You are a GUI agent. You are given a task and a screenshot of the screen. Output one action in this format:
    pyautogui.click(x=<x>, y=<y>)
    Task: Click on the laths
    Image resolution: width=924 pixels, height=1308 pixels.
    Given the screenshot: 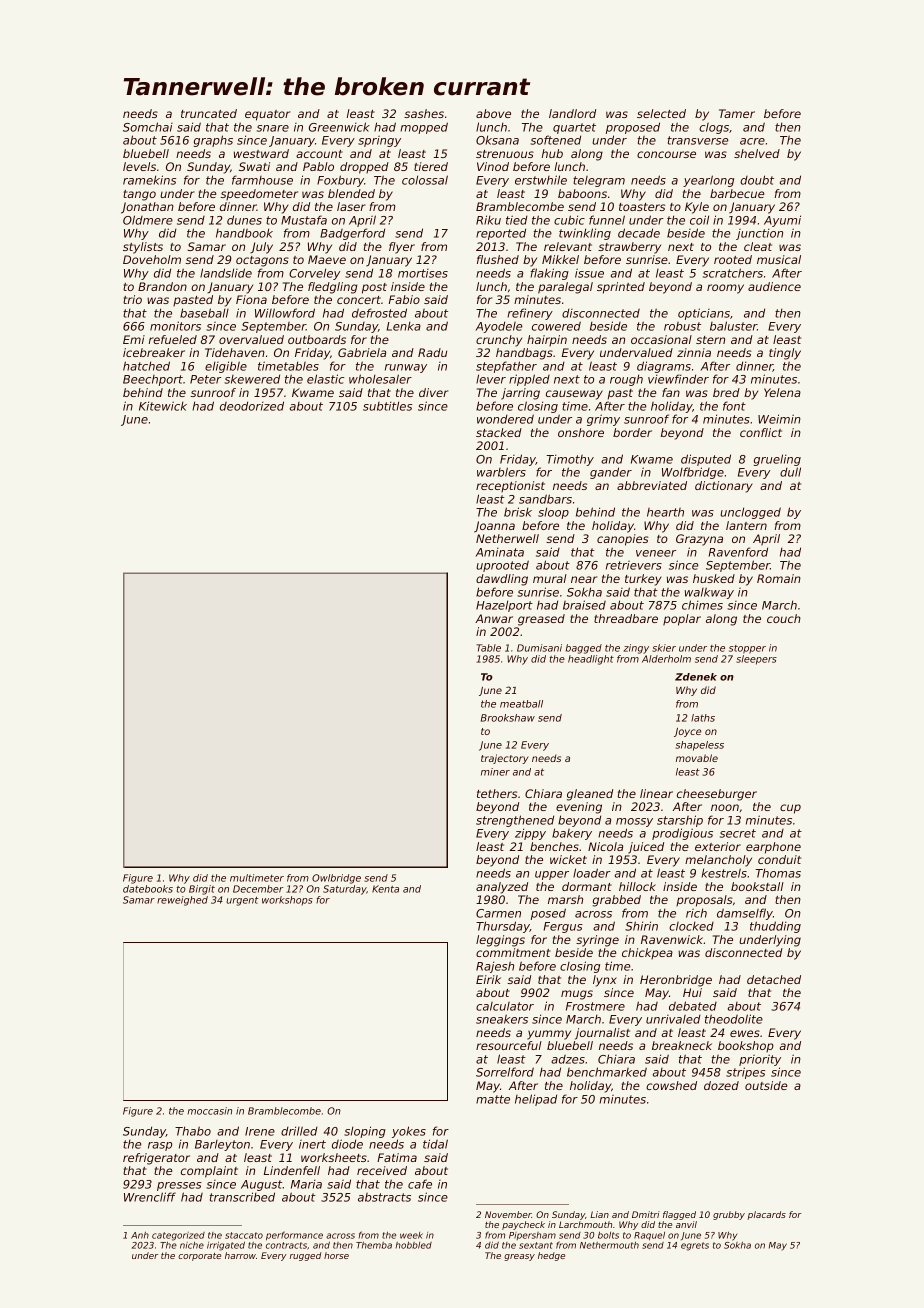 What is the action you would take?
    pyautogui.click(x=703, y=718)
